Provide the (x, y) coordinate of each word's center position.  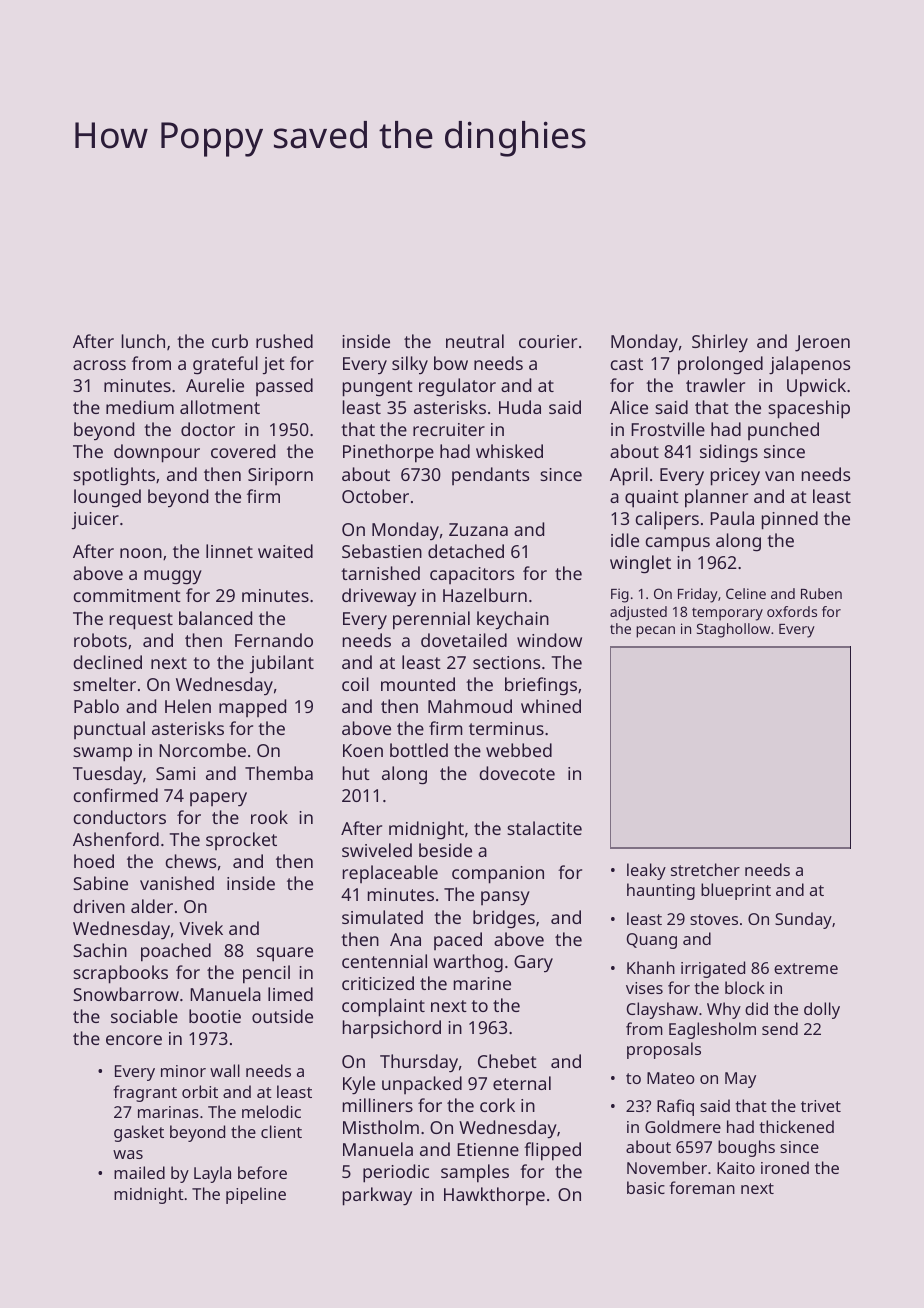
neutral (475, 341)
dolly (822, 1010)
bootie (215, 1016)
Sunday (803, 920)
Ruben (821, 593)
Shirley (720, 343)
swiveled (377, 850)
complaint (383, 1007)
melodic (271, 1111)
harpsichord (392, 1029)
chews (190, 861)
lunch (143, 341)
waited (285, 551)
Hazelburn (485, 595)
